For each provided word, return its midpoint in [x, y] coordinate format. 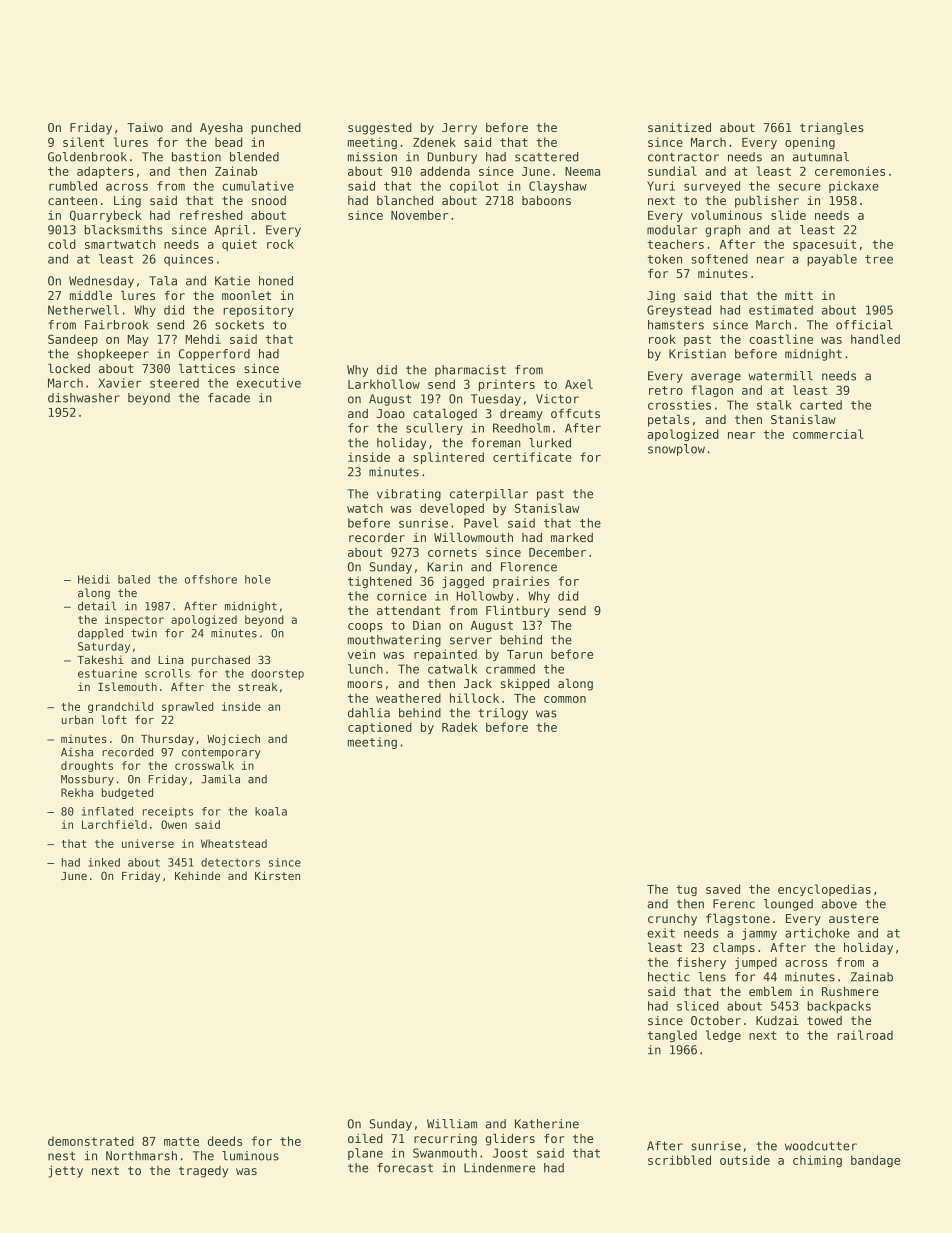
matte [181, 1141]
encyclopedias [824, 890]
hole [258, 579]
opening [810, 143]
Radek [459, 727]
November [419, 215]
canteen [72, 200]
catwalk [452, 669]
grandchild [120, 707]
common [565, 699]
